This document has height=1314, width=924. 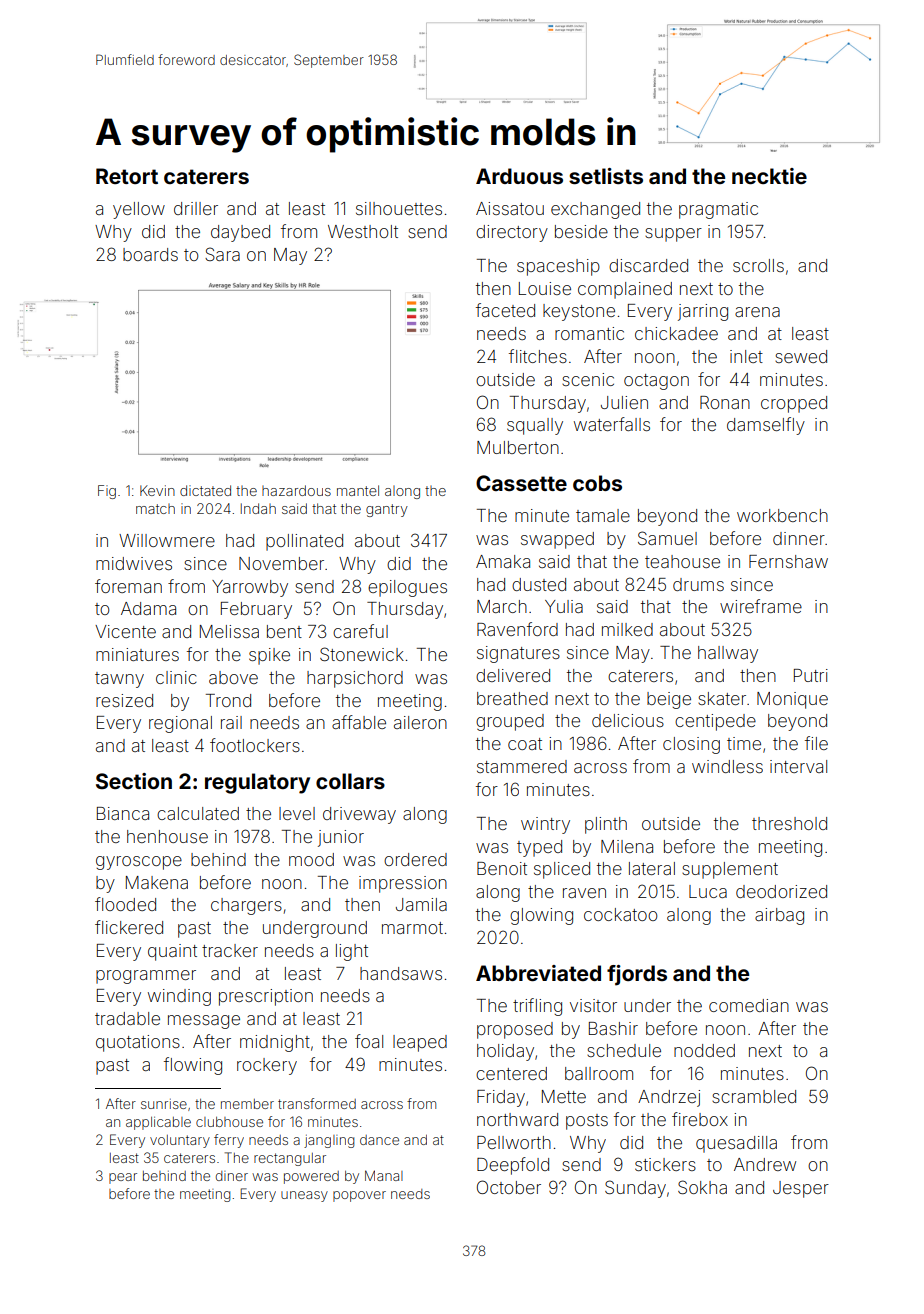 I want to click on Retort, so click(x=127, y=176).
